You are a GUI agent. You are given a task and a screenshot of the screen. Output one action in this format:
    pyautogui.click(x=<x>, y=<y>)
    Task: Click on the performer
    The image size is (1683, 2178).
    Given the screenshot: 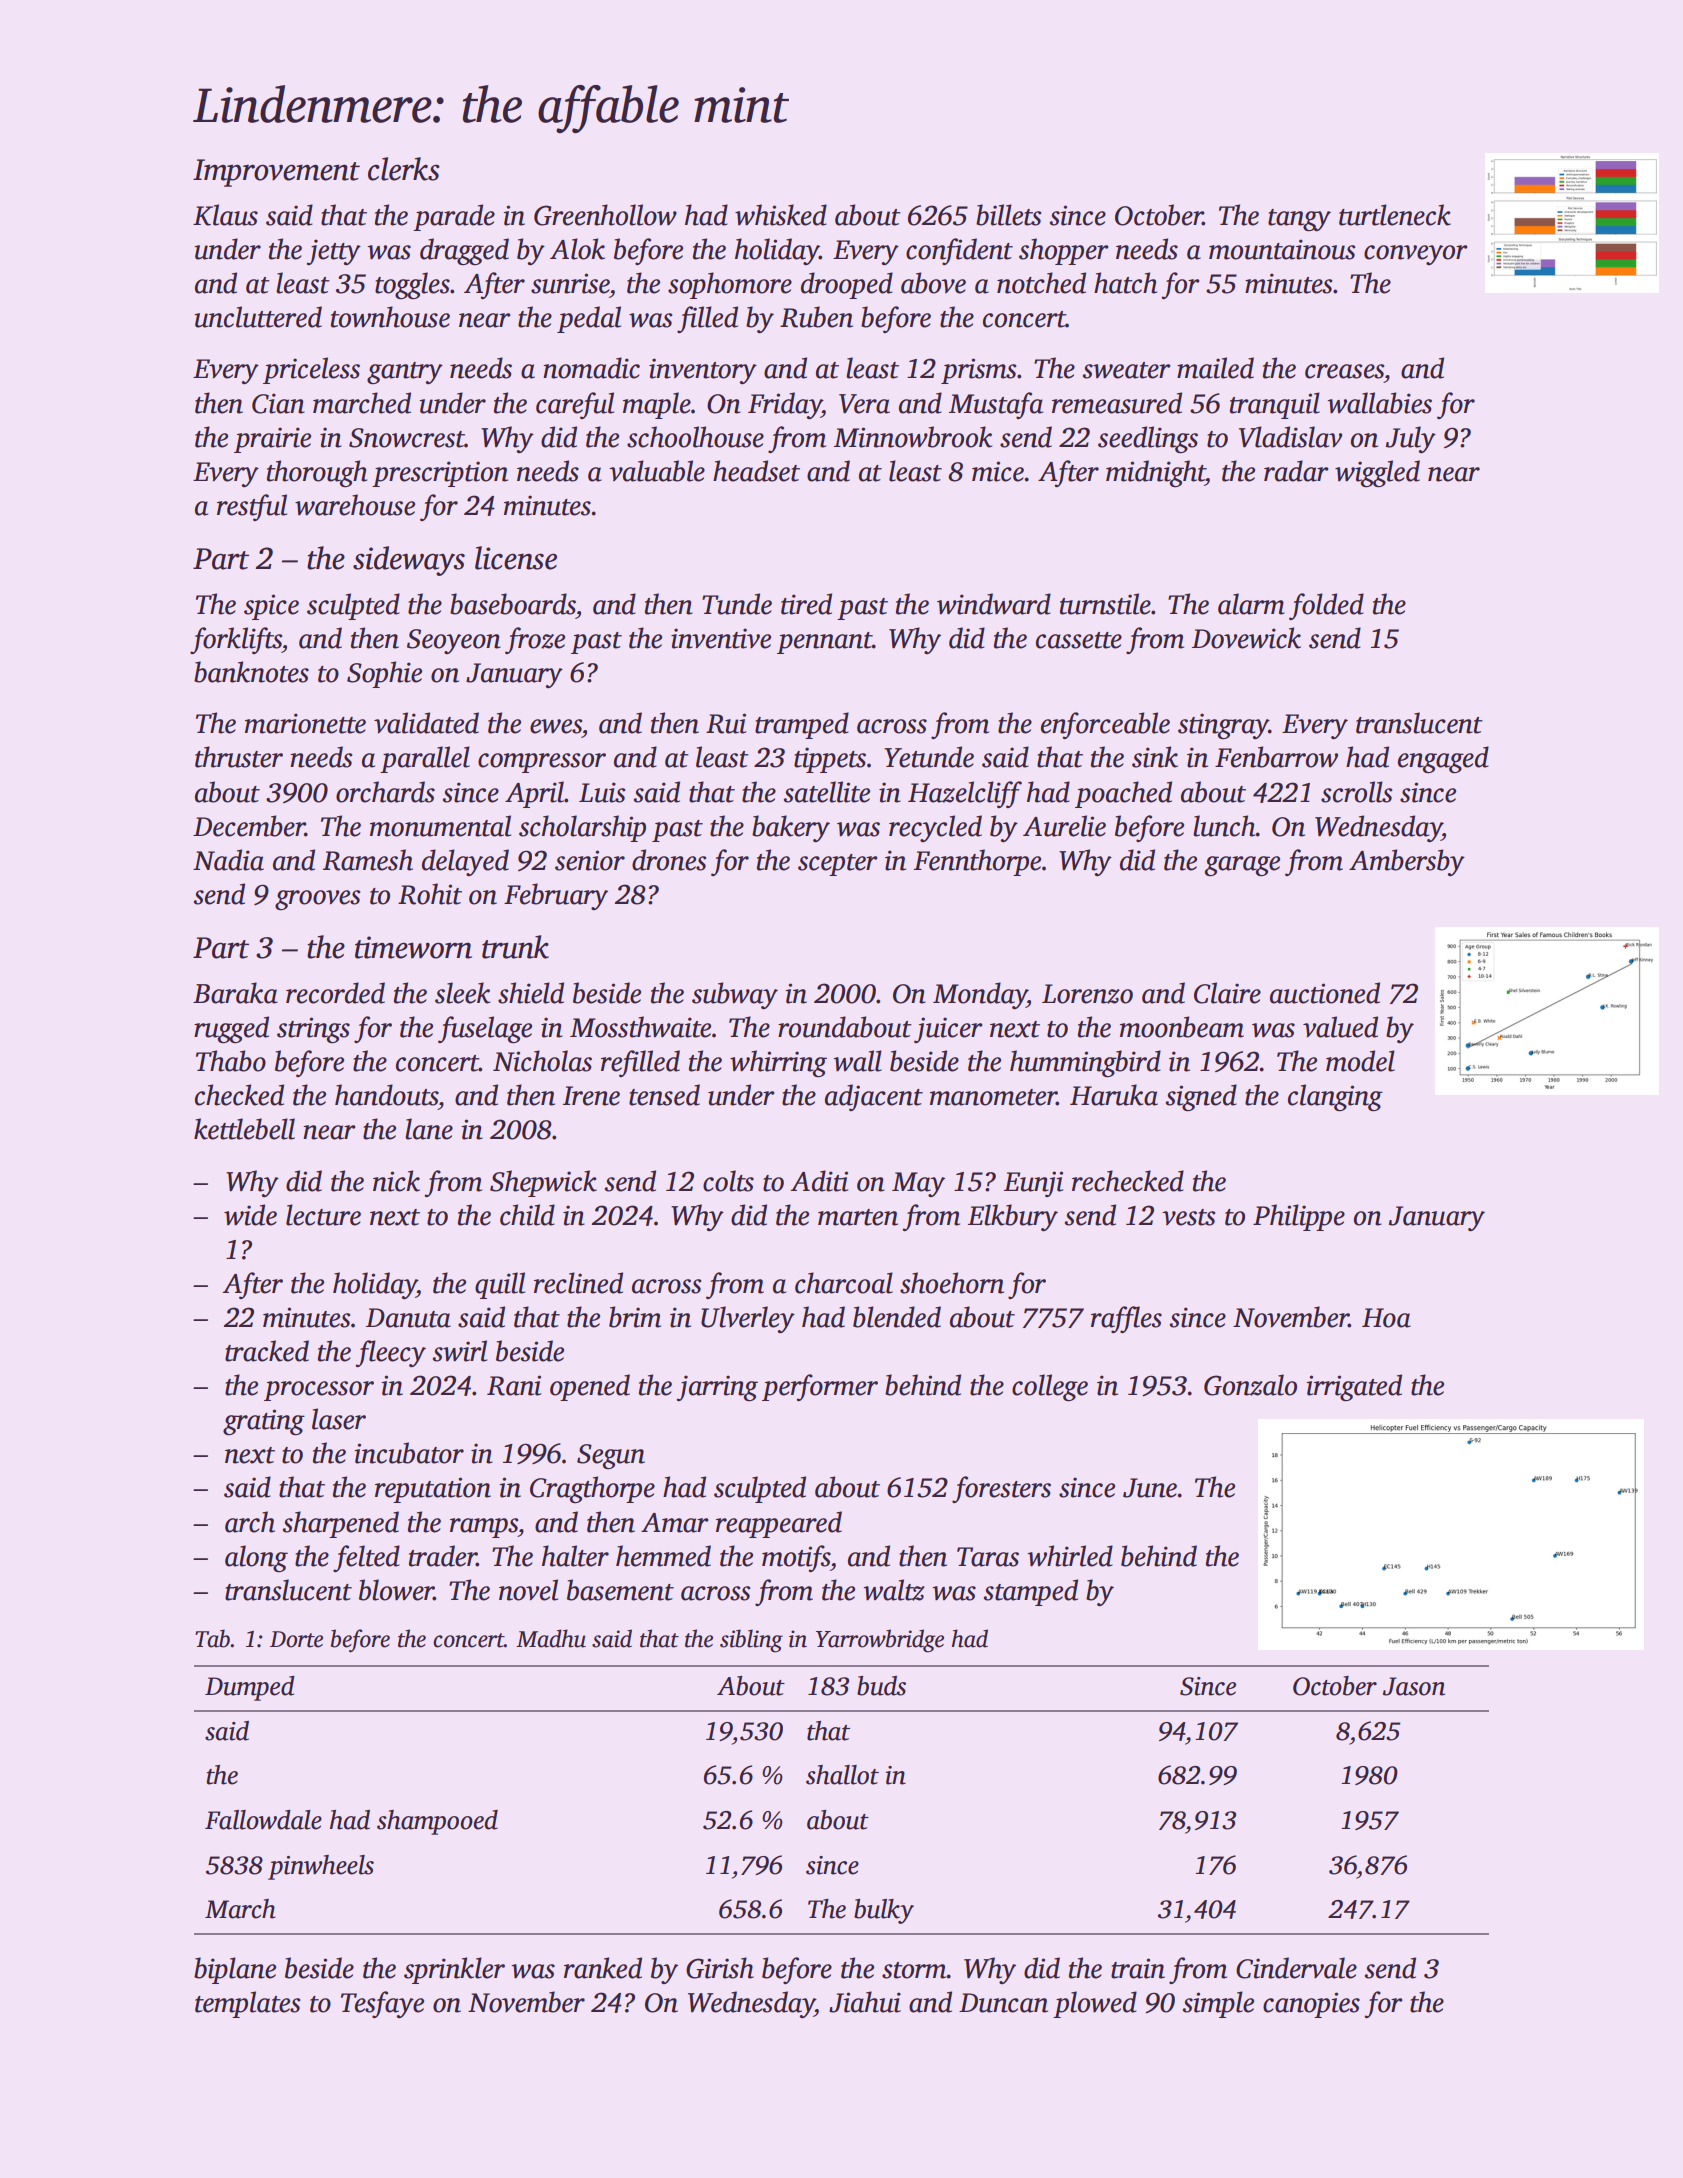 What is the action you would take?
    pyautogui.click(x=820, y=1387)
